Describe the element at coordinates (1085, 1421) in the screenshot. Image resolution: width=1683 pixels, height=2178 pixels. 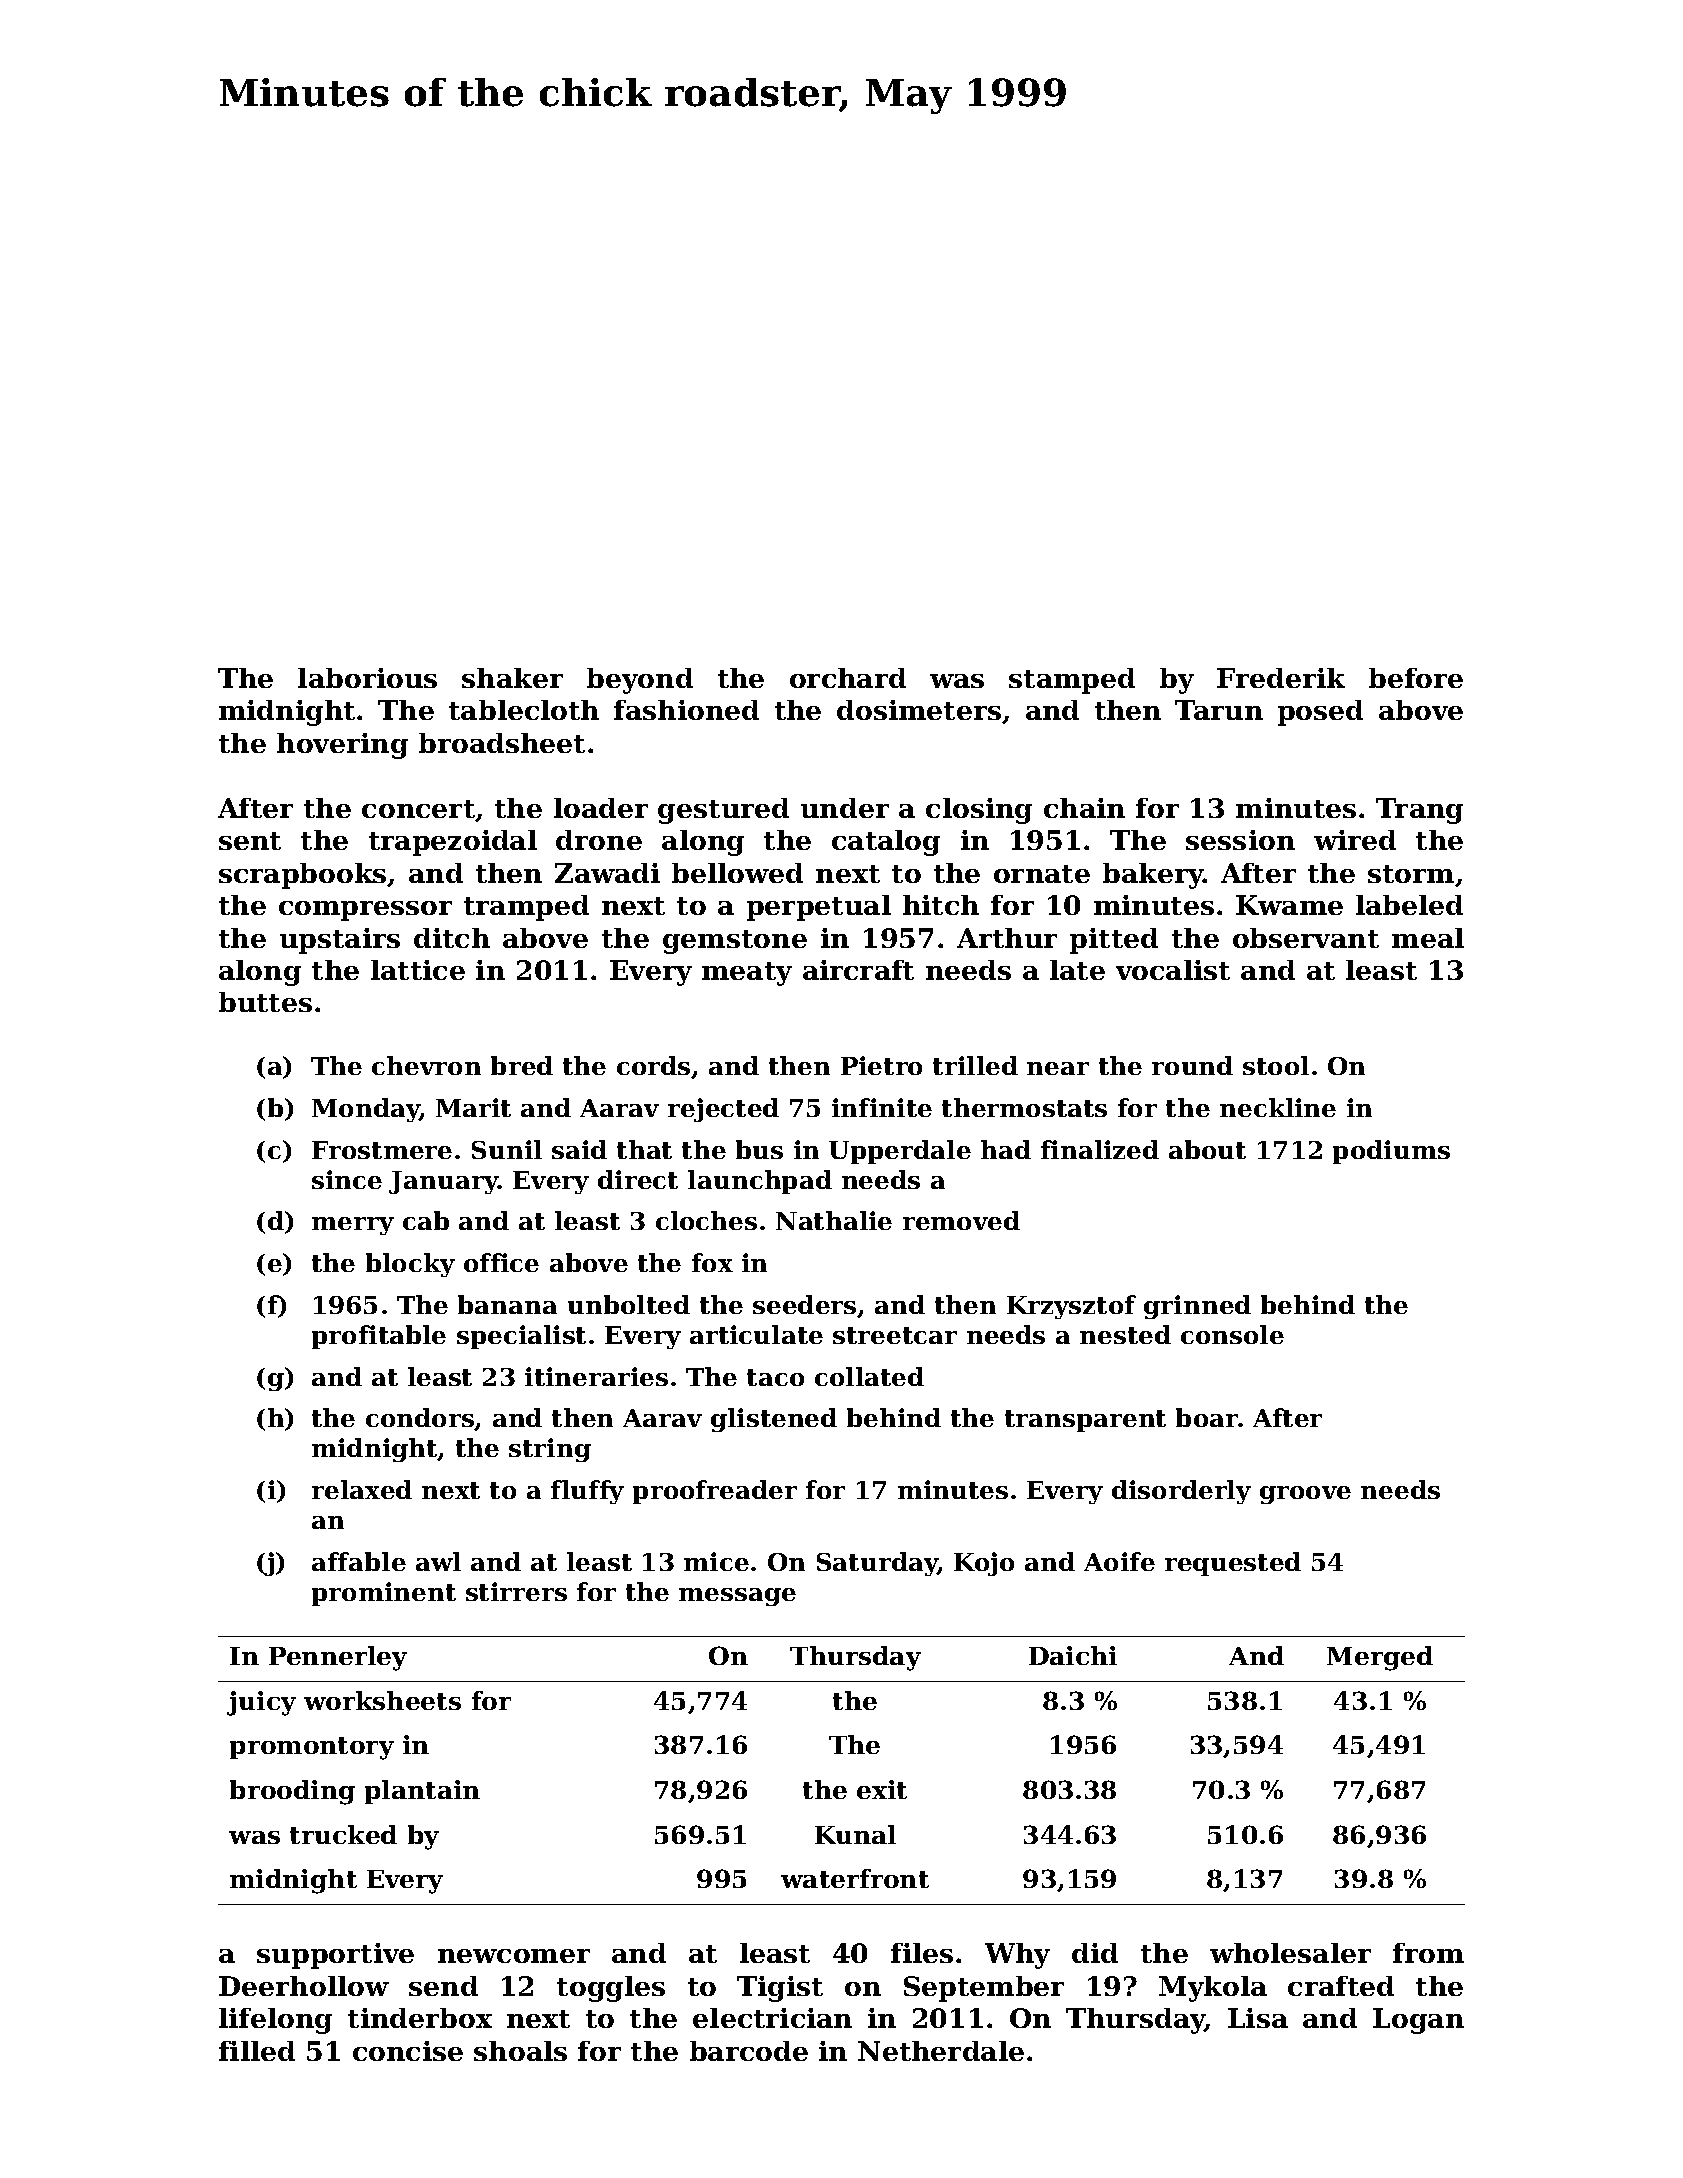
I see `transparent` at that location.
